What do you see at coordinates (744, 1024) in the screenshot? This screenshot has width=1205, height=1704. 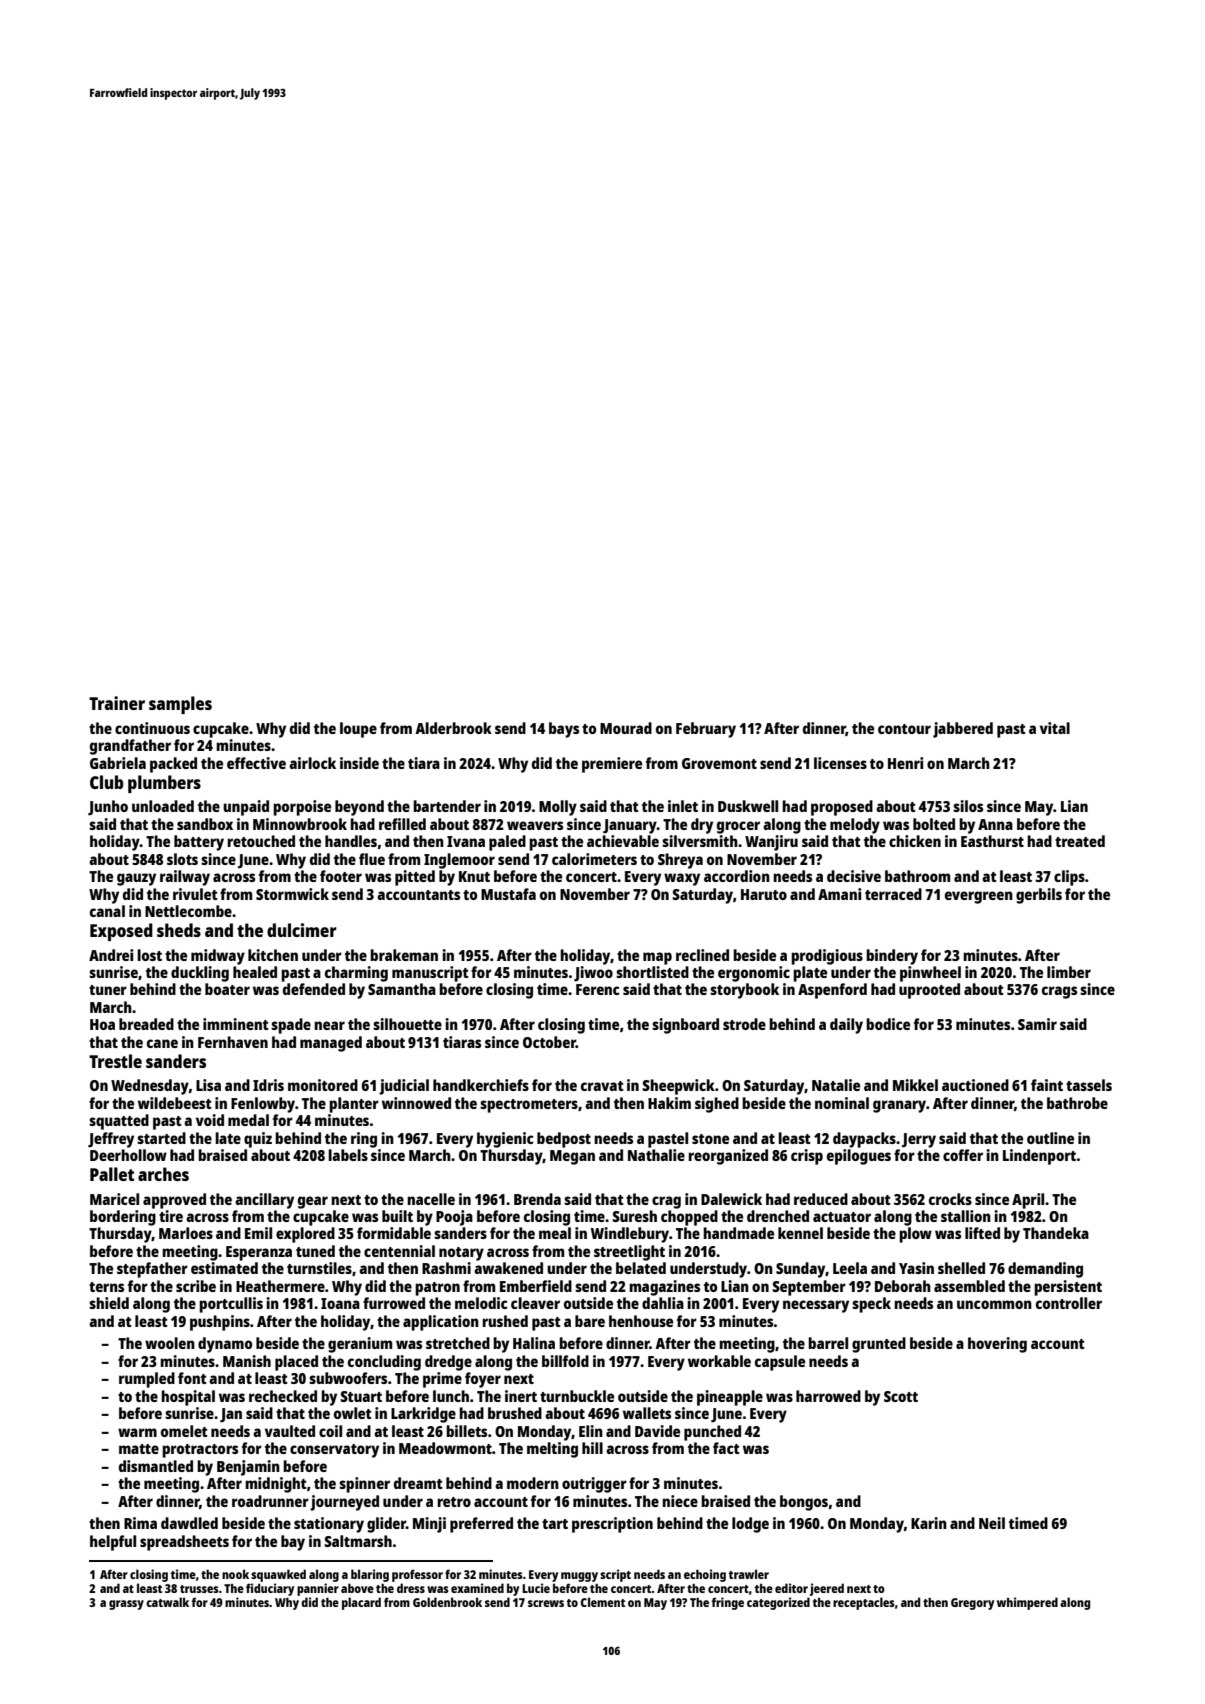 I see `strode` at bounding box center [744, 1024].
